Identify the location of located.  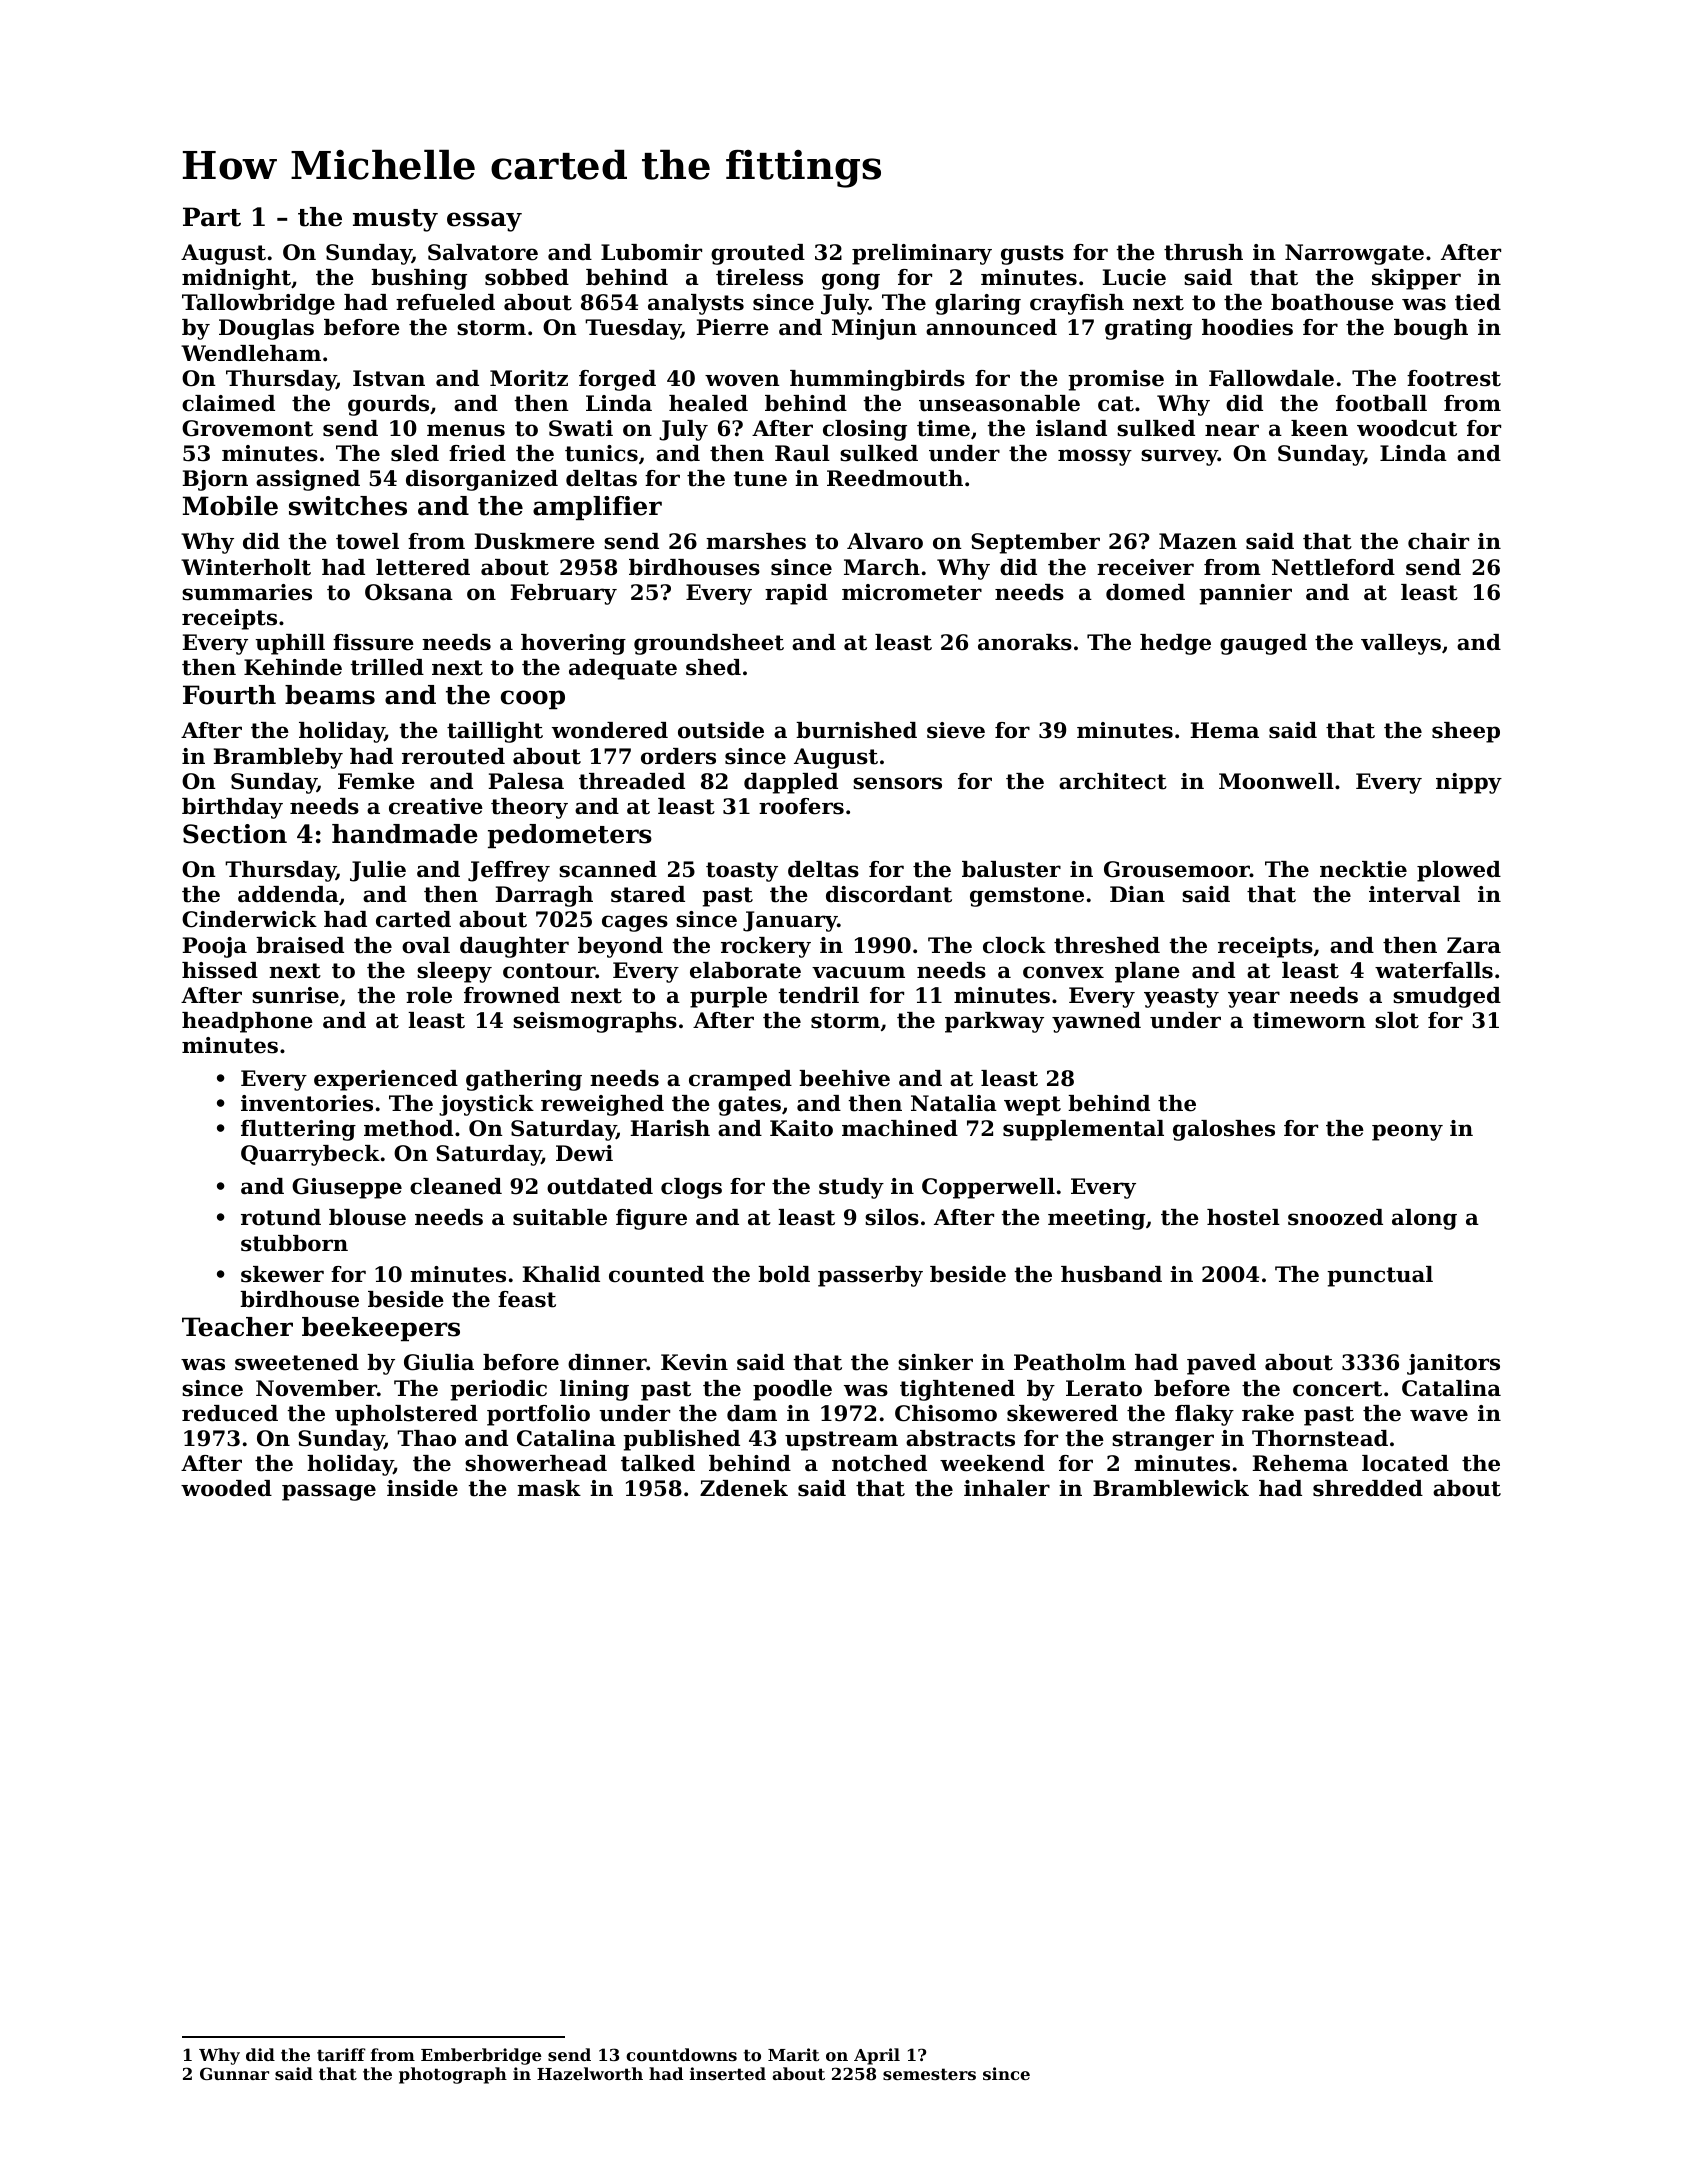
(1405, 1463).
